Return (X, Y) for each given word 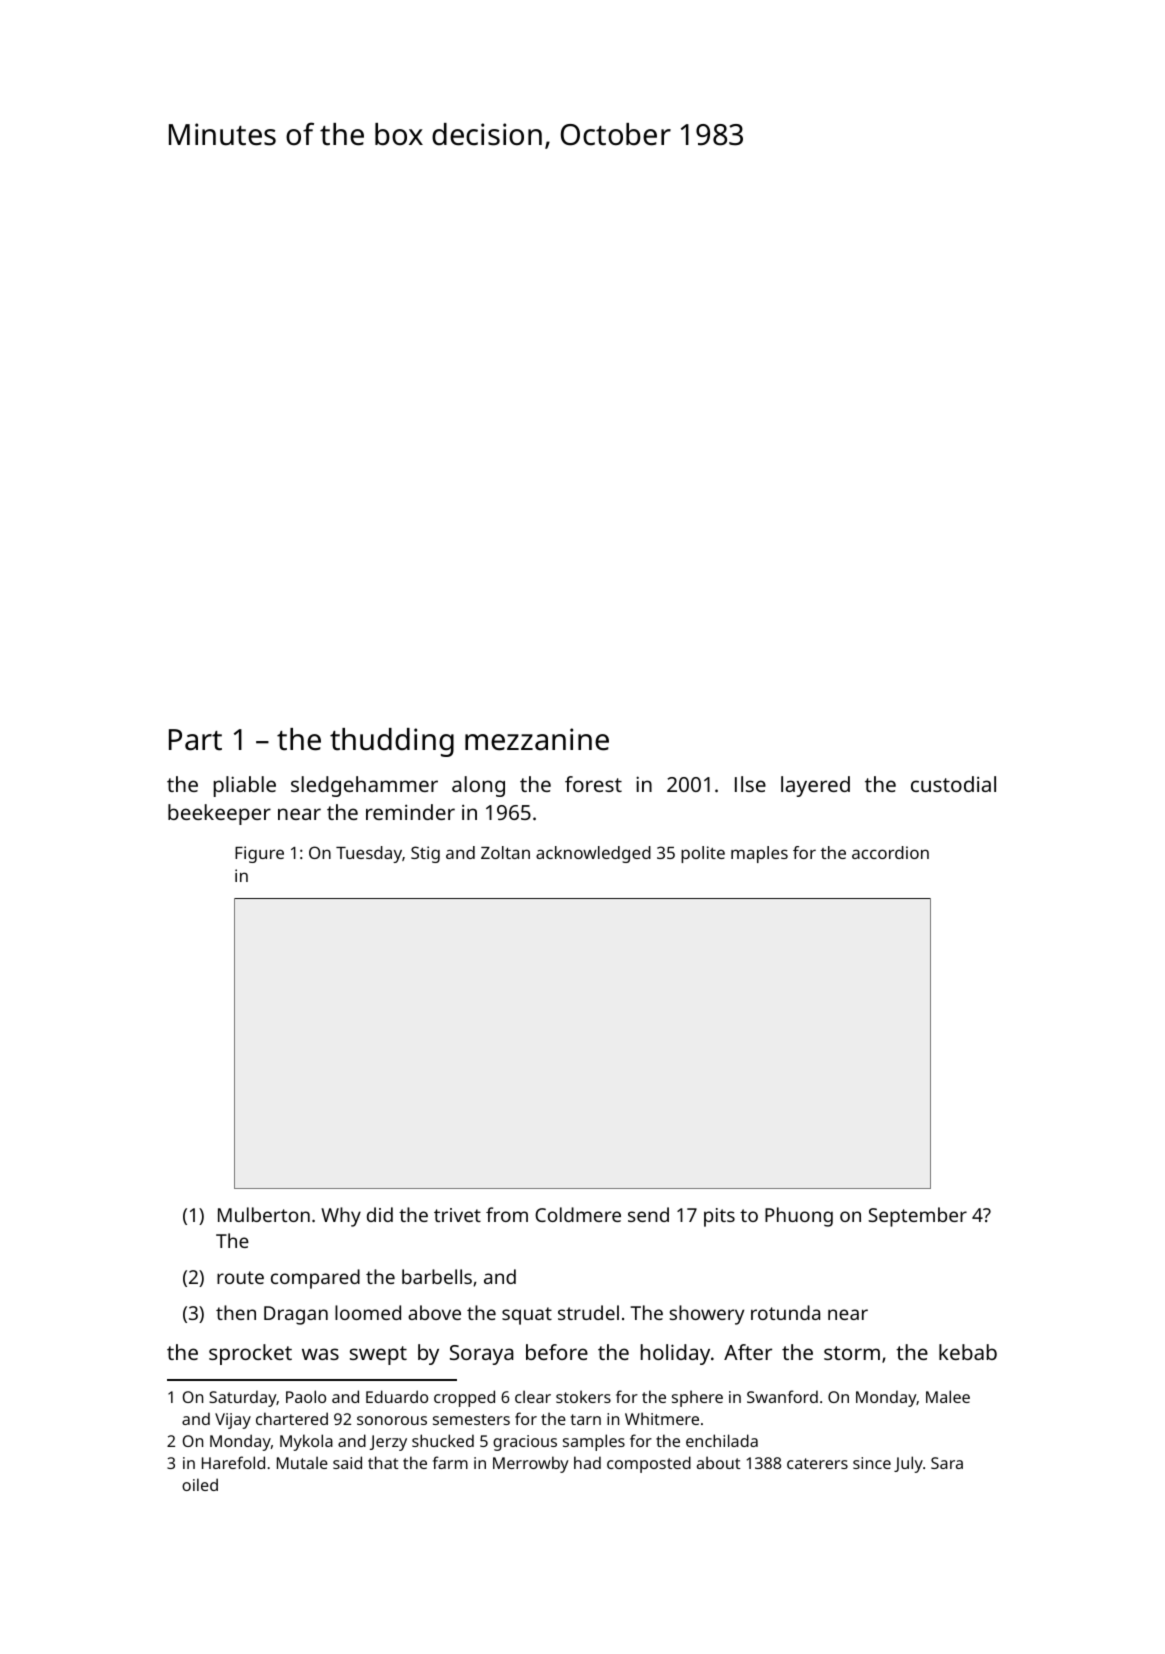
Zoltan (505, 852)
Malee (948, 1396)
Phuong (799, 1217)
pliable (245, 786)
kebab (968, 1352)
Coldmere (578, 1214)
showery (707, 1315)
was (320, 1354)
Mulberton (264, 1214)
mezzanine (537, 739)
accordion (890, 852)
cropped (464, 1398)
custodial (953, 784)
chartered (292, 1418)
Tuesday (369, 854)
